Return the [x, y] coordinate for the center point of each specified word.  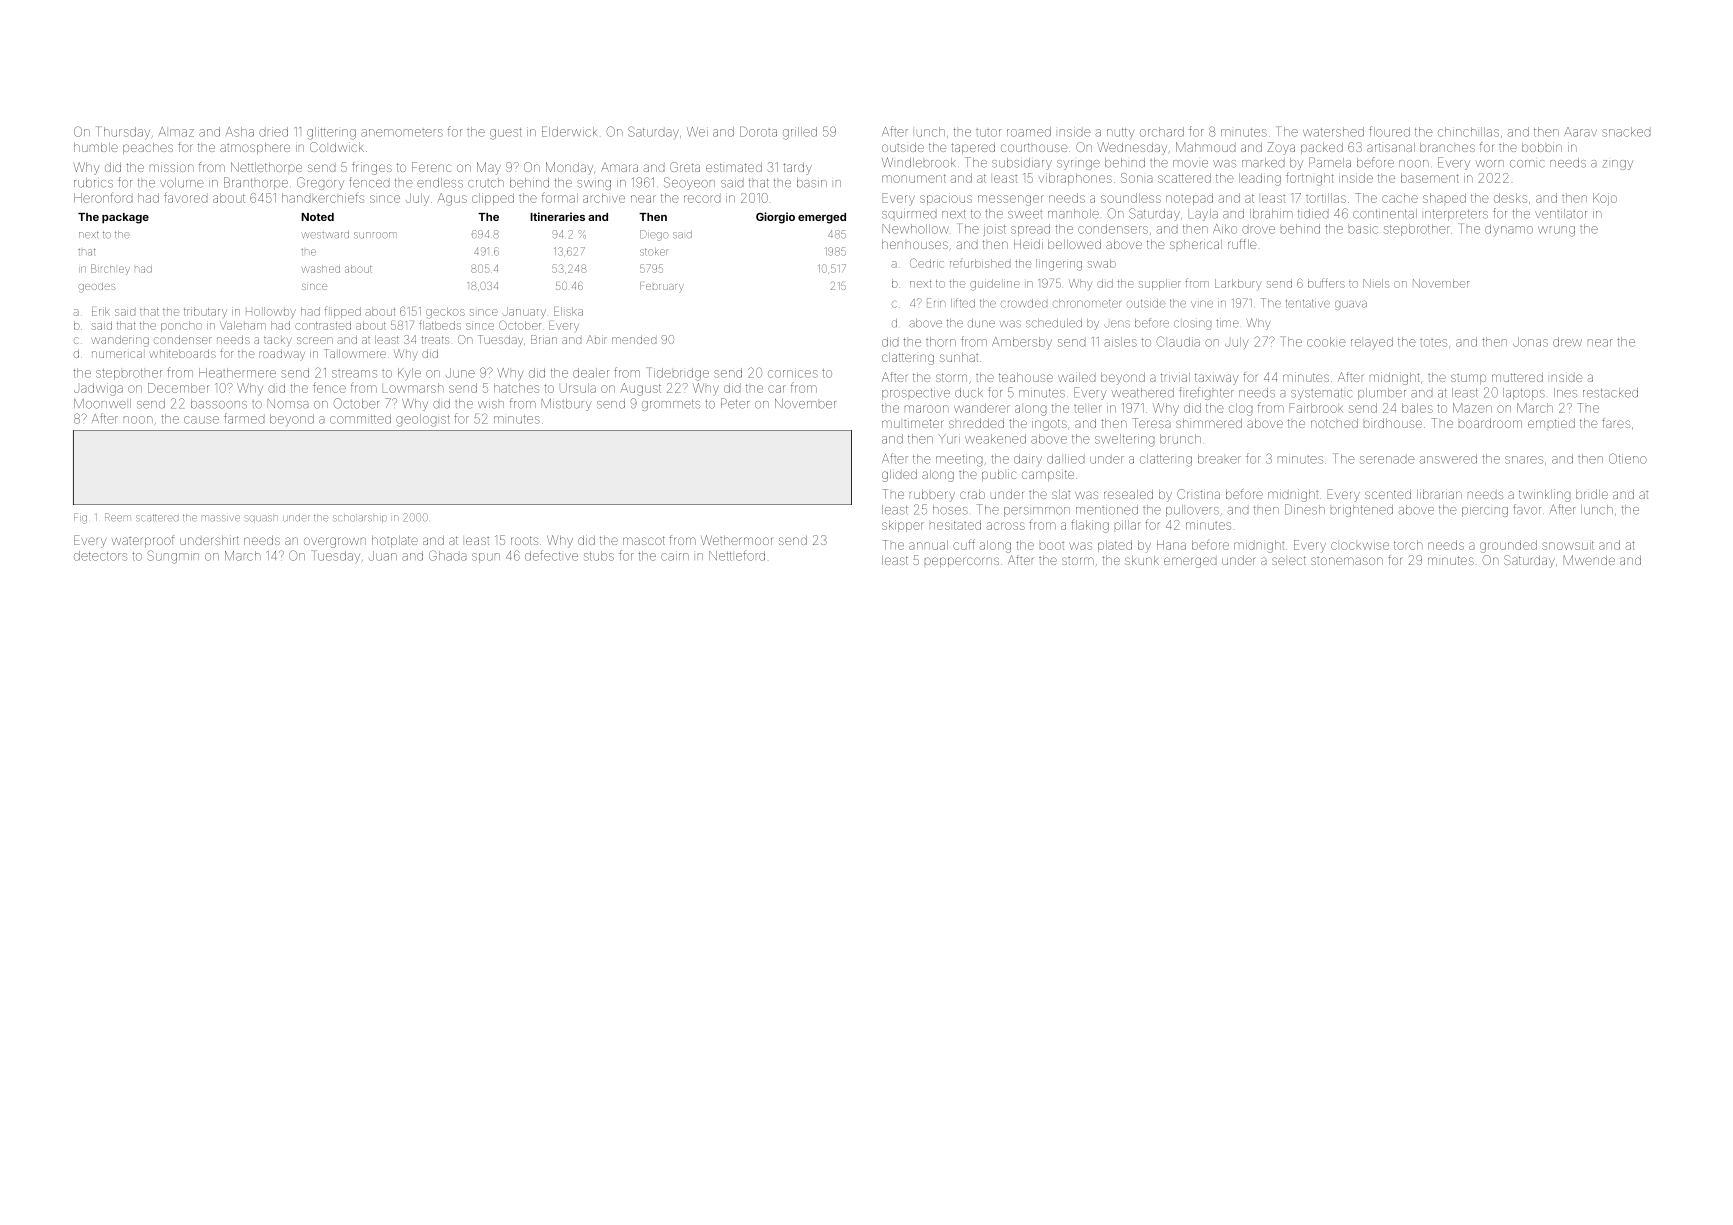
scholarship [360, 518]
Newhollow [916, 229]
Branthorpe [256, 183]
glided [899, 476]
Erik [101, 311]
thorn [941, 342]
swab [1102, 263]
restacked [1610, 393]
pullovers [1192, 511]
